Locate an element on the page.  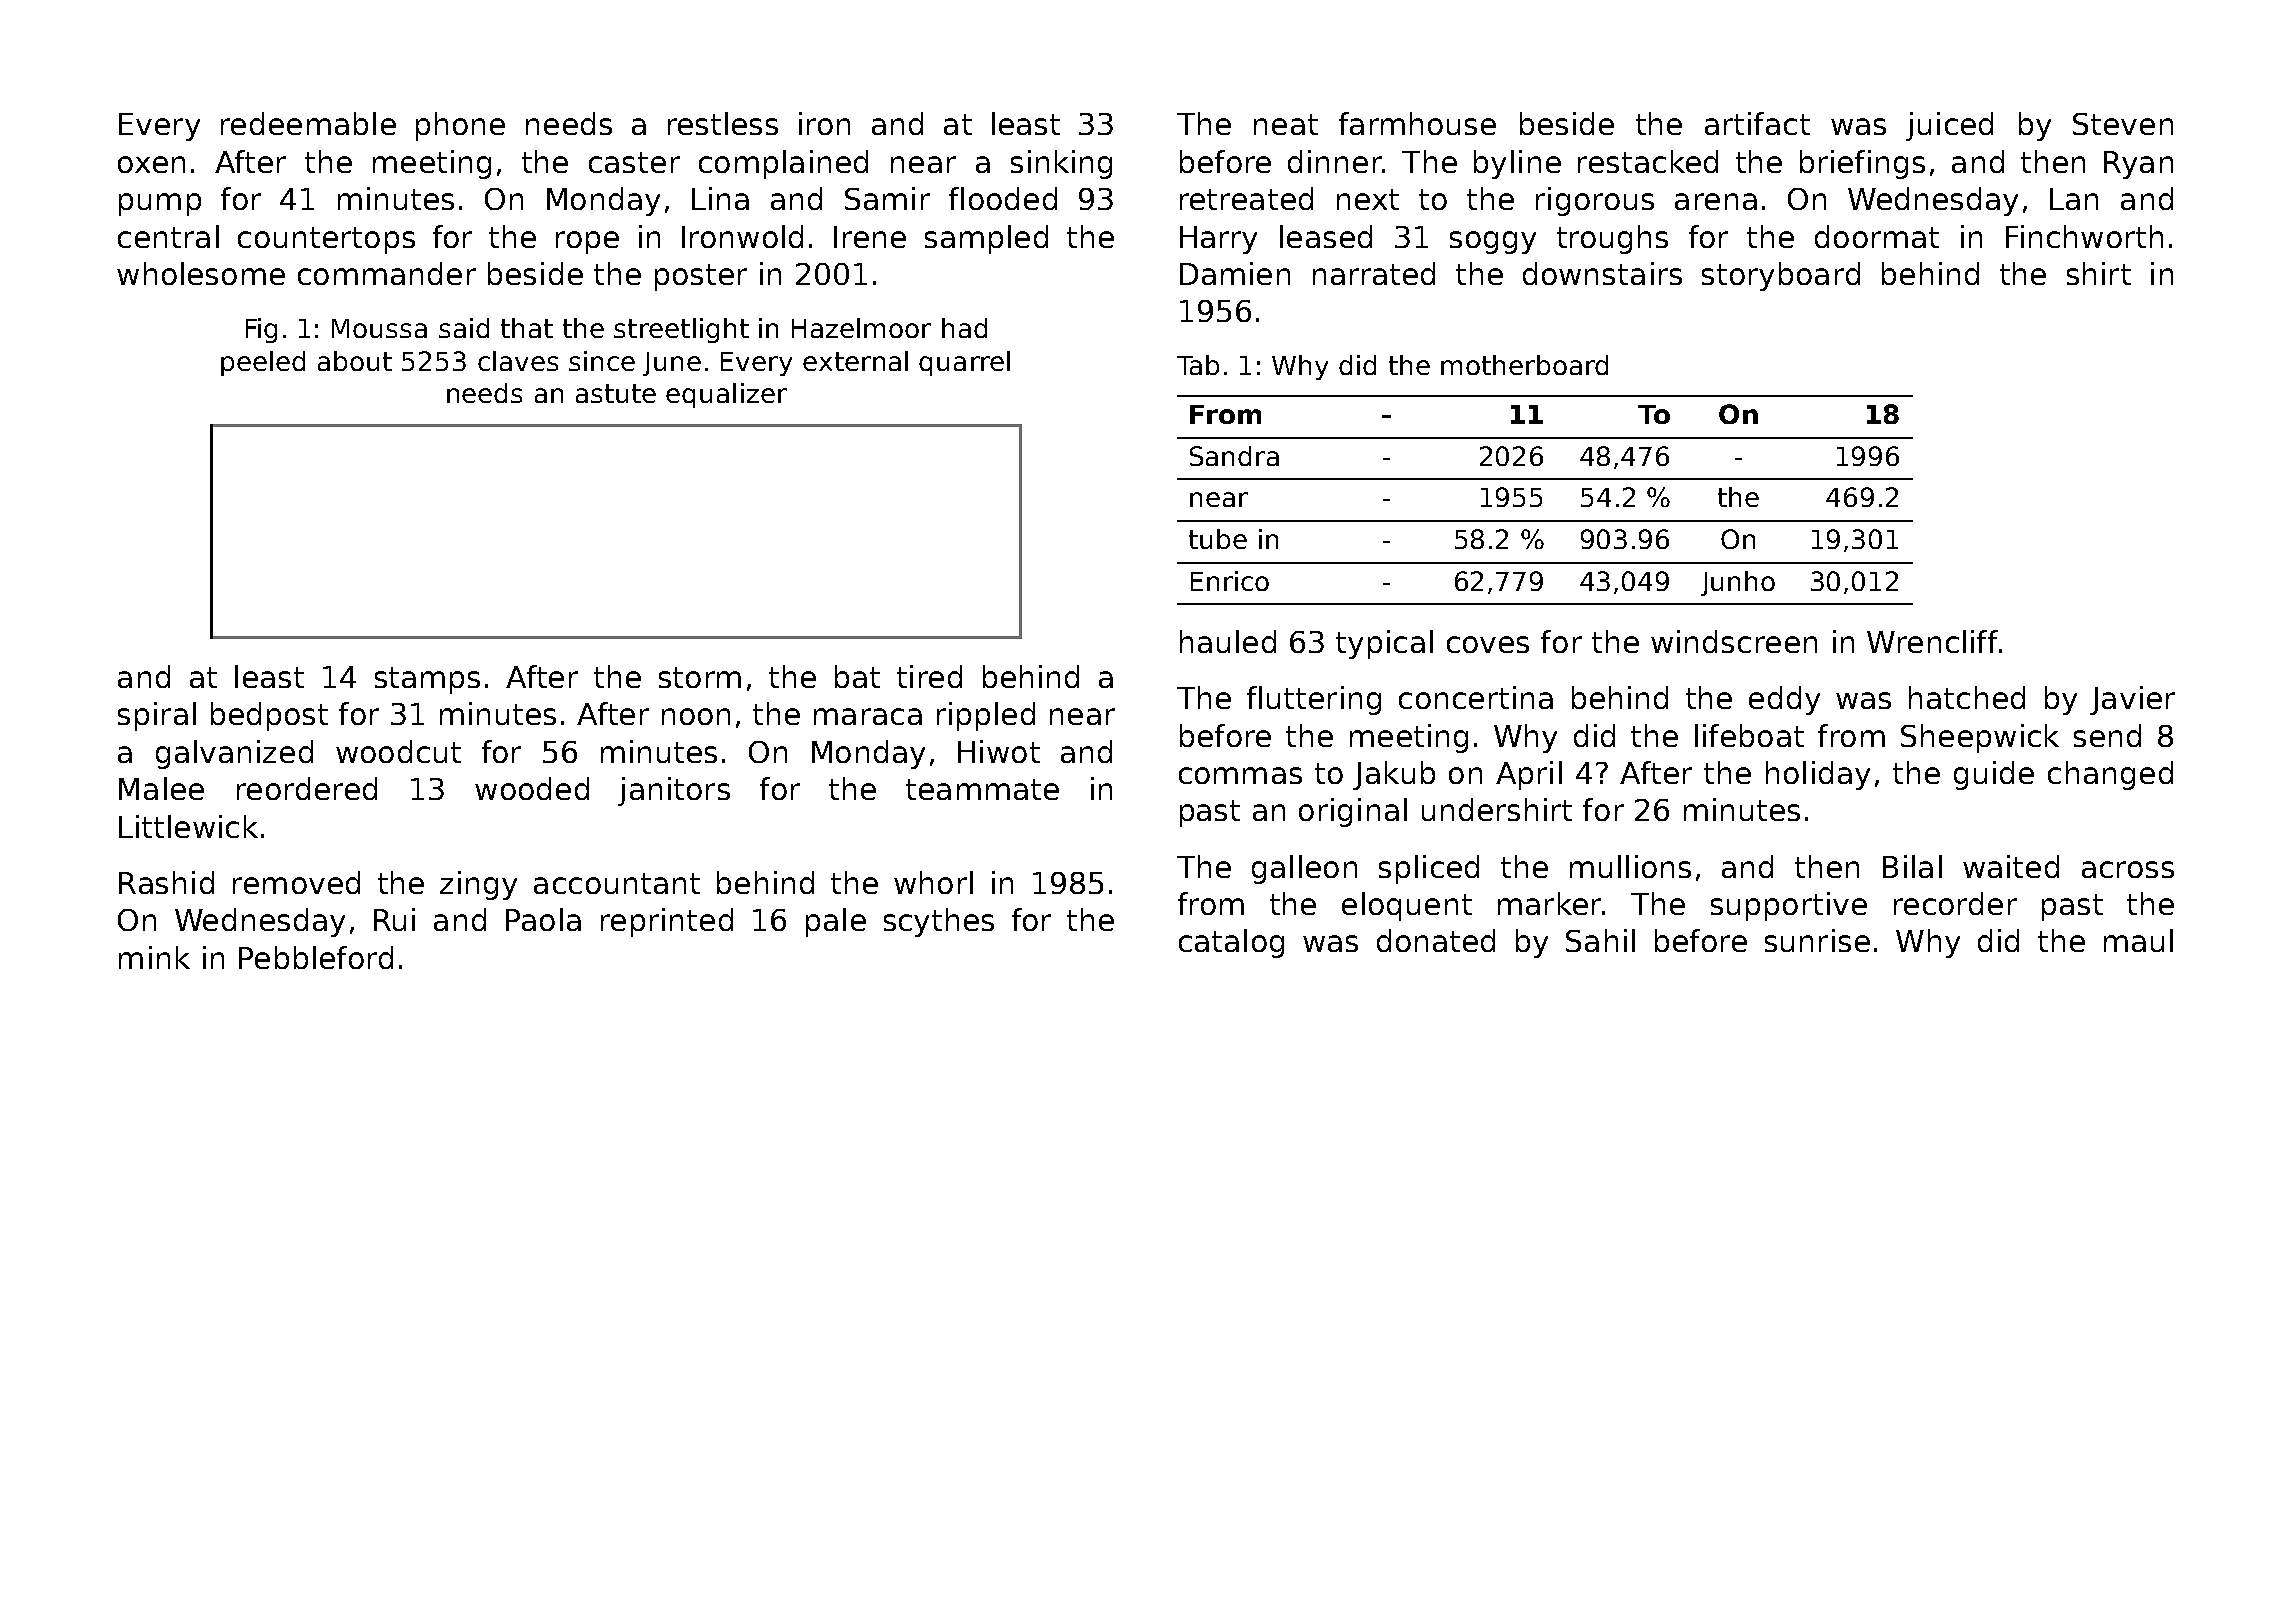
phone is located at coordinates (460, 126).
